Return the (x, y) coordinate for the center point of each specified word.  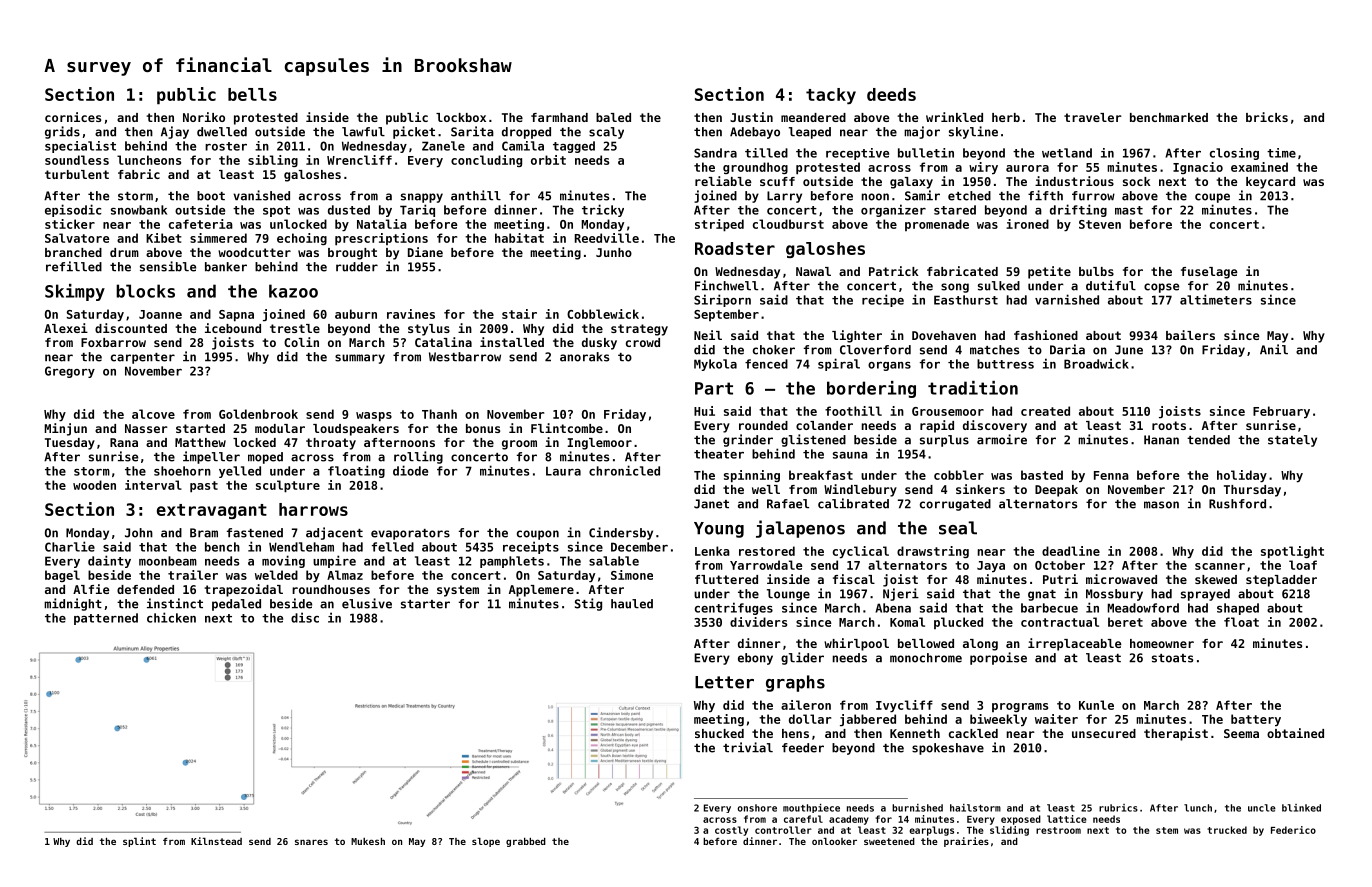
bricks (1267, 117)
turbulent (77, 174)
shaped (1238, 609)
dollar (810, 719)
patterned (106, 619)
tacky (831, 96)
